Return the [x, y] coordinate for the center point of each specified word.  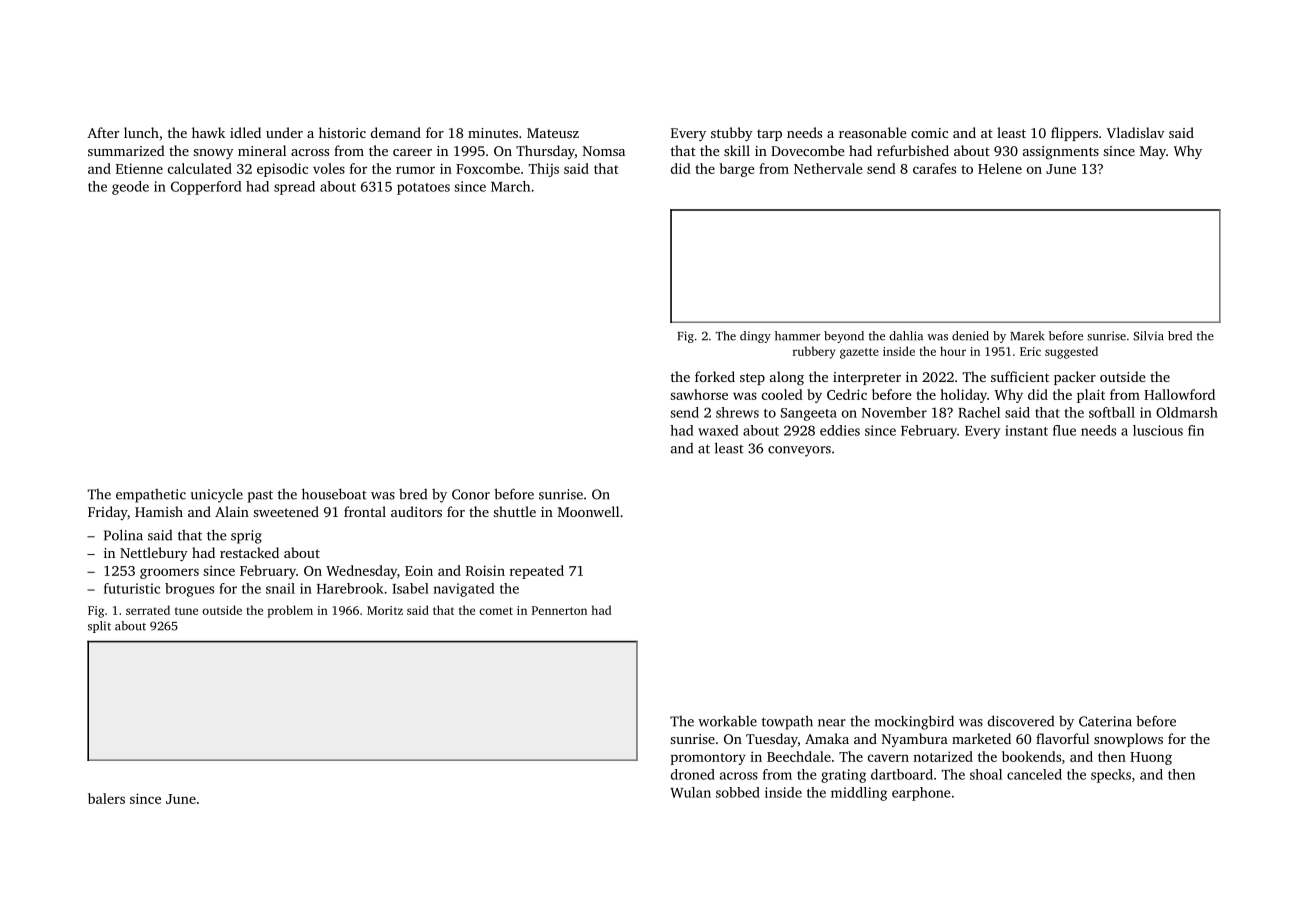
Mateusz [553, 133]
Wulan [690, 792]
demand [396, 132]
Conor [471, 494]
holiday [963, 396]
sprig [246, 537]
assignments [1061, 153]
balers [106, 798]
